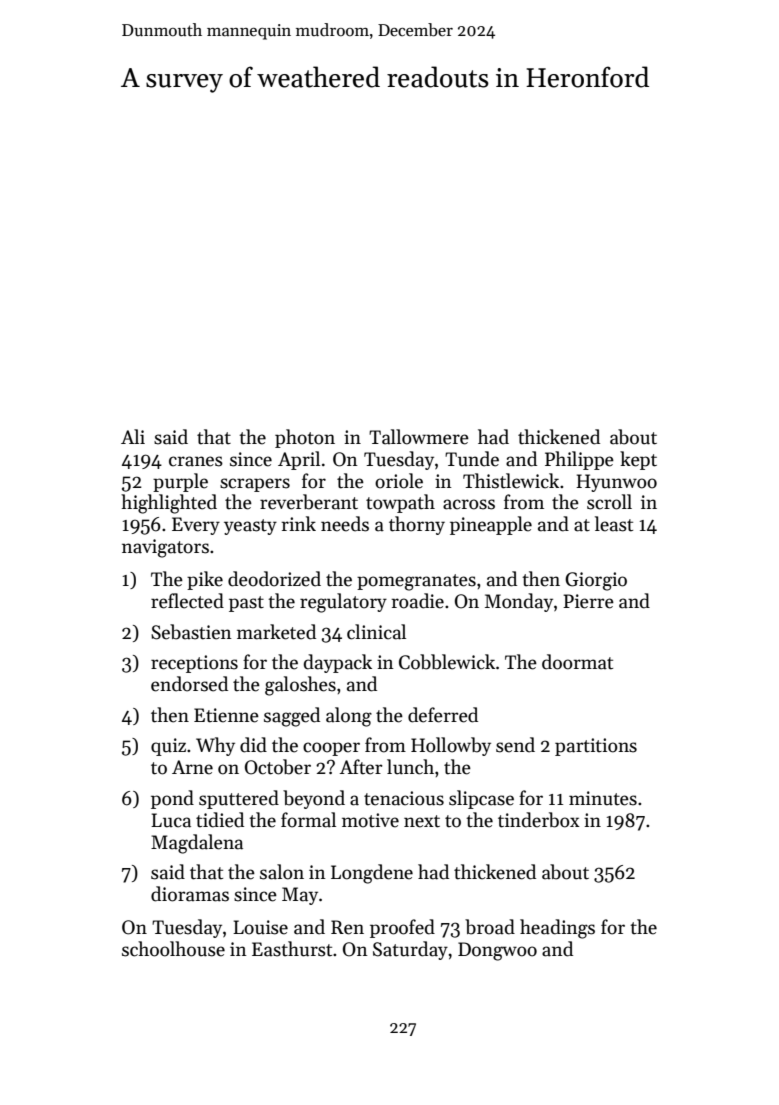 The image size is (779, 1105). Describe the element at coordinates (173, 949) in the image. I see `schoolhouse` at that location.
